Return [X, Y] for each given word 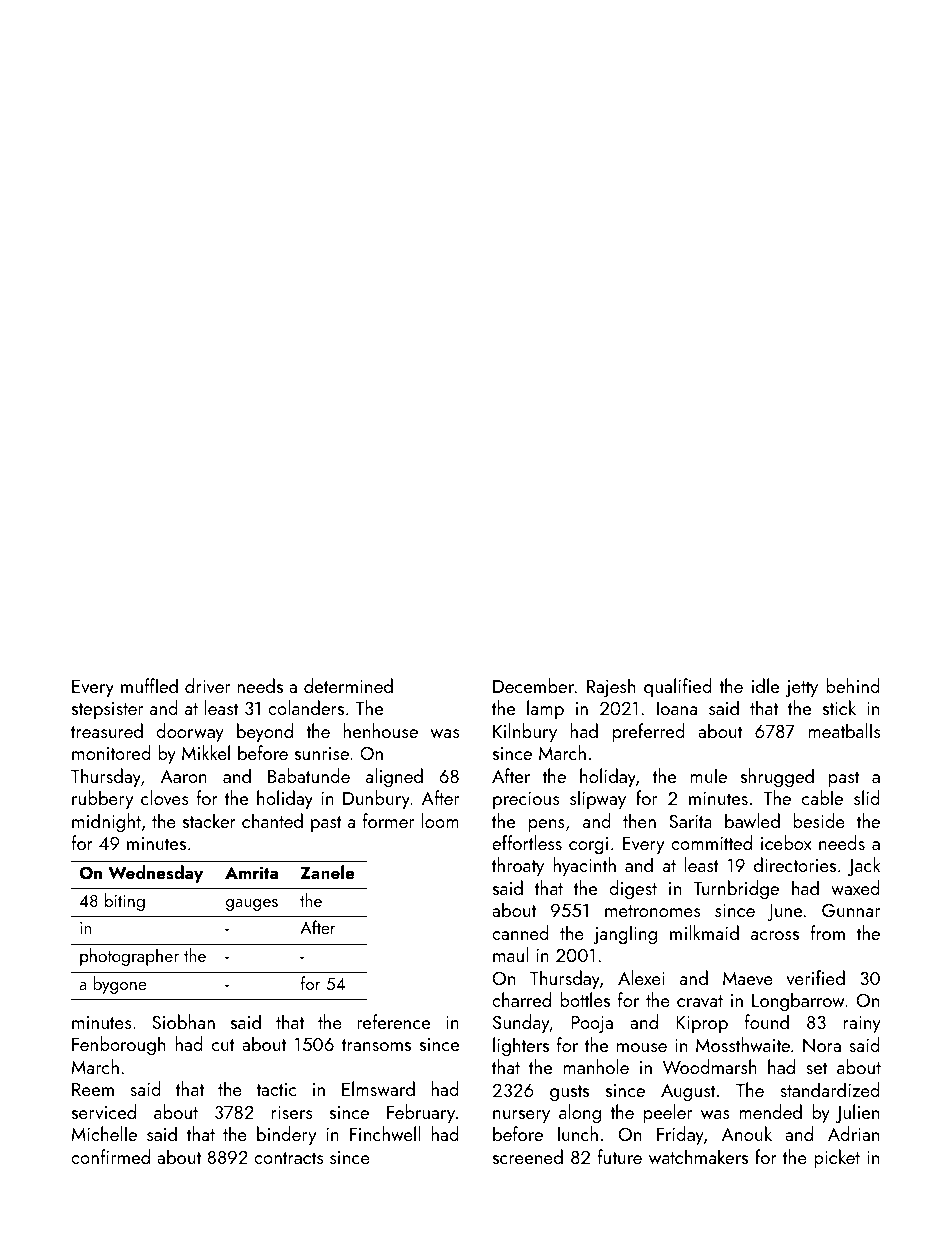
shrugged [777, 778]
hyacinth [584, 866]
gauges [252, 905]
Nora [822, 1045]
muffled [149, 685]
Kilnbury [525, 732]
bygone [120, 985]
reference [393, 1021]
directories [795, 864]
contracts [288, 1158]
